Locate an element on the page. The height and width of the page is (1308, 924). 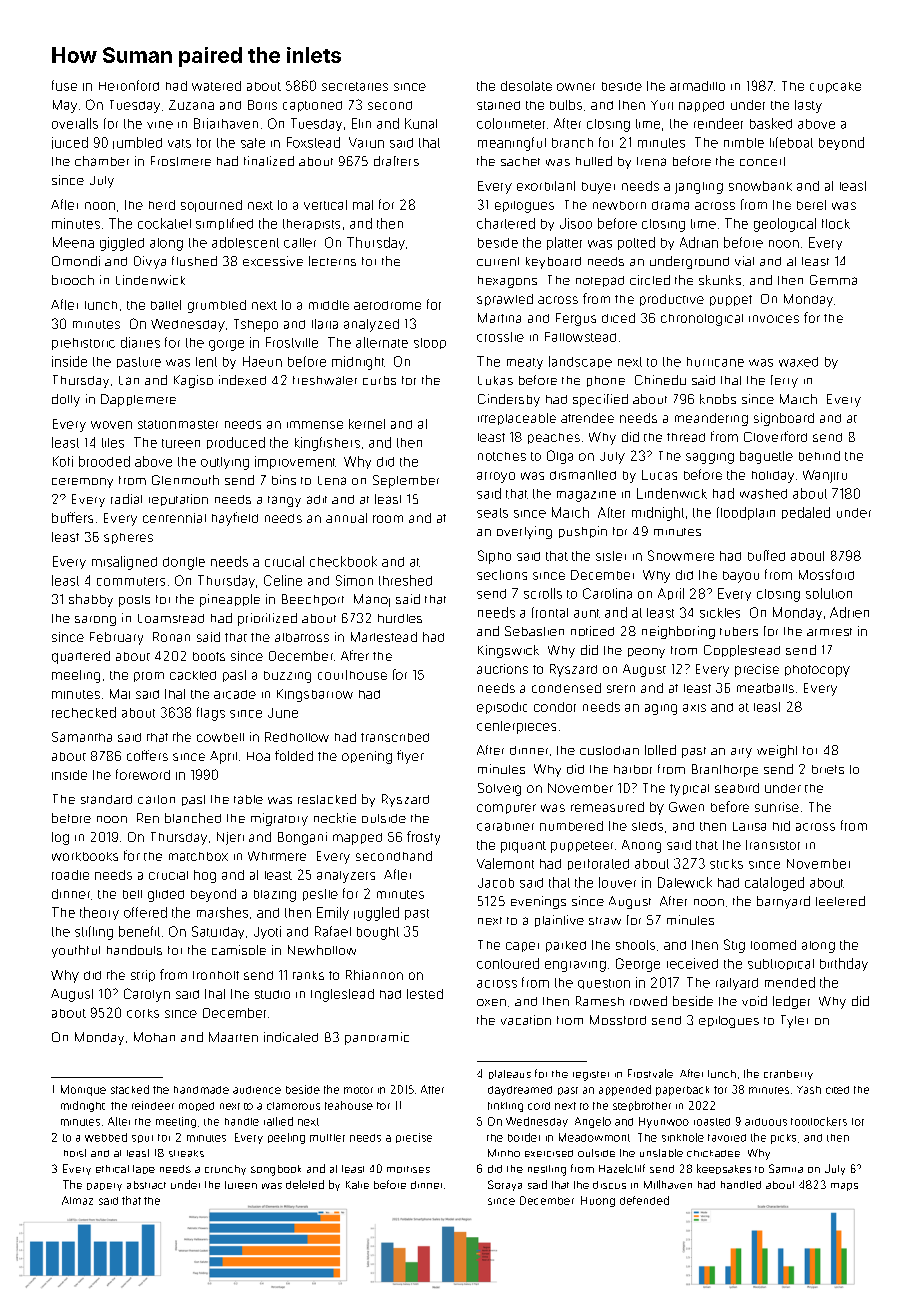
Lena is located at coordinates (332, 480).
